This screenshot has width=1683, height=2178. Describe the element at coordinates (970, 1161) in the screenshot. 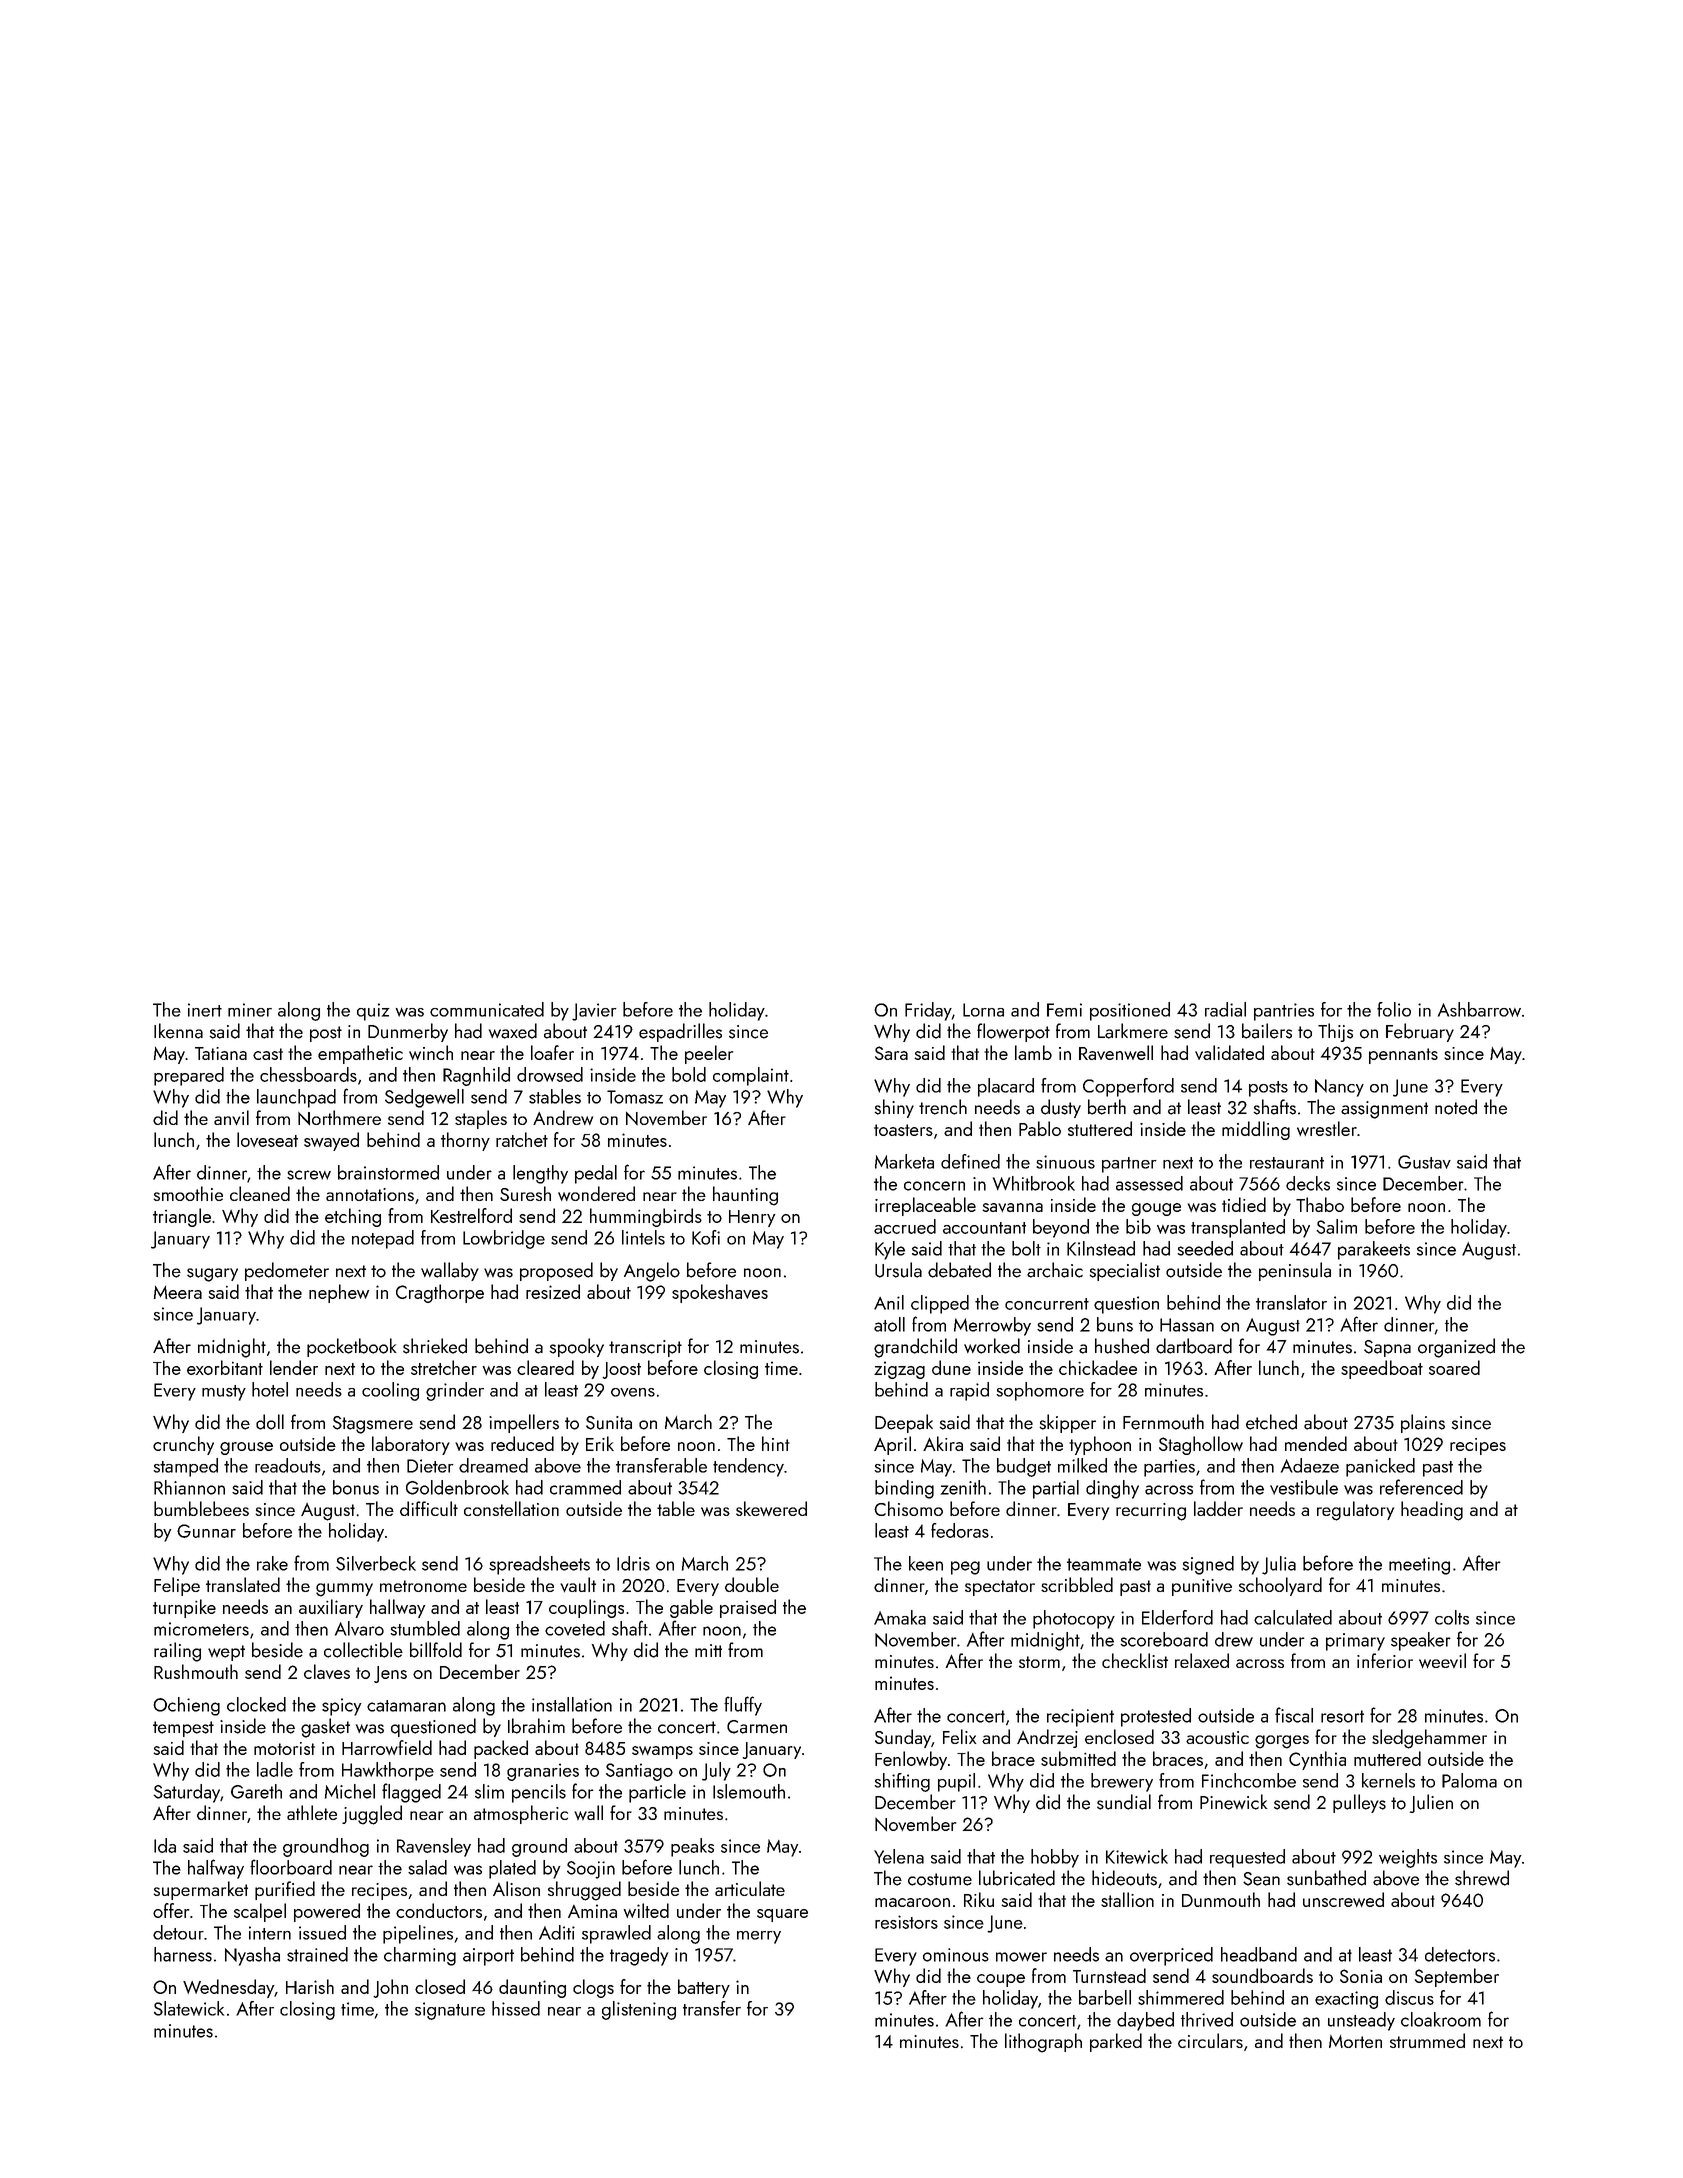

I see `defined` at that location.
